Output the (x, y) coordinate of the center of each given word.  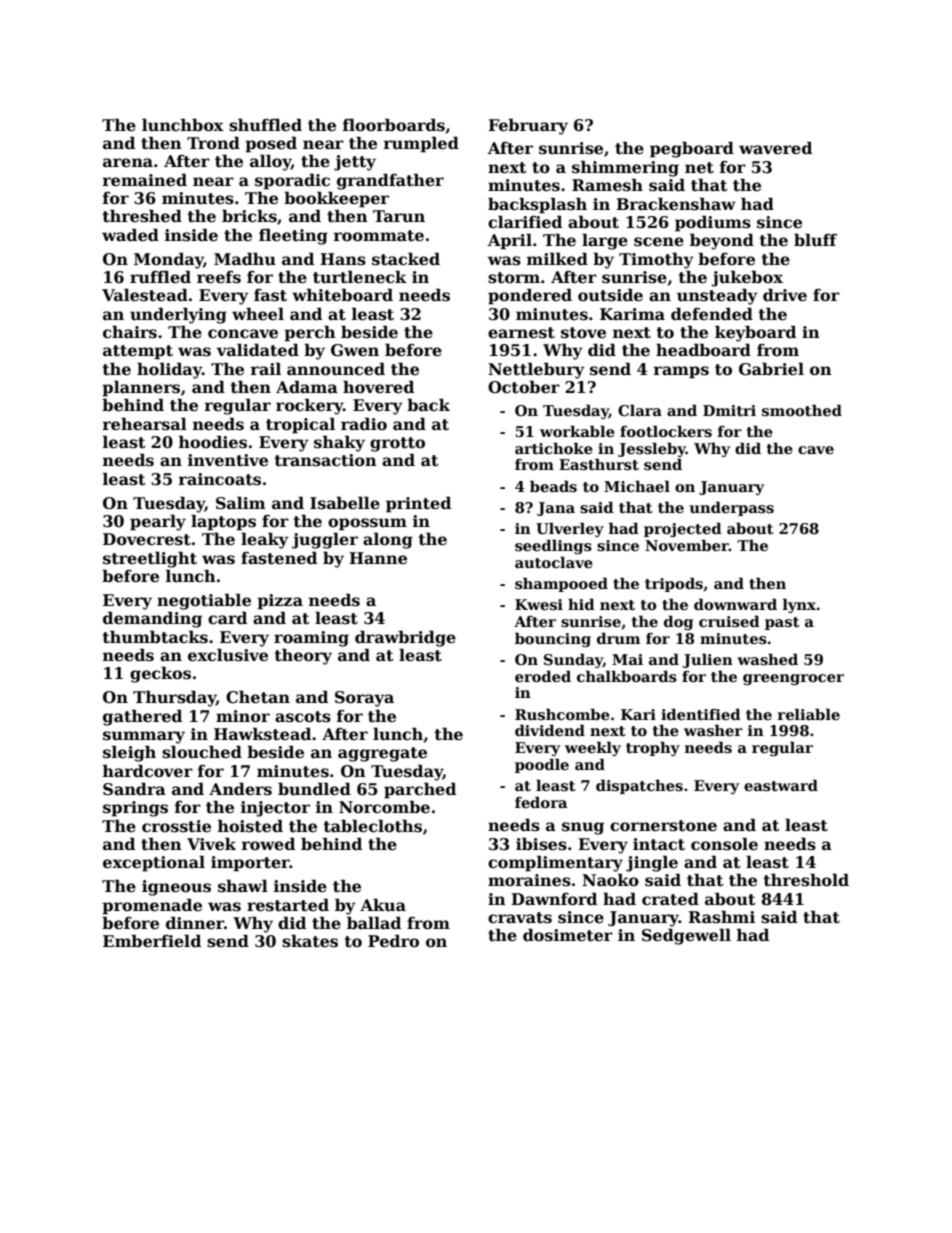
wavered (775, 148)
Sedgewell (686, 936)
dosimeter (568, 935)
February (528, 126)
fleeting (293, 236)
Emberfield (152, 941)
